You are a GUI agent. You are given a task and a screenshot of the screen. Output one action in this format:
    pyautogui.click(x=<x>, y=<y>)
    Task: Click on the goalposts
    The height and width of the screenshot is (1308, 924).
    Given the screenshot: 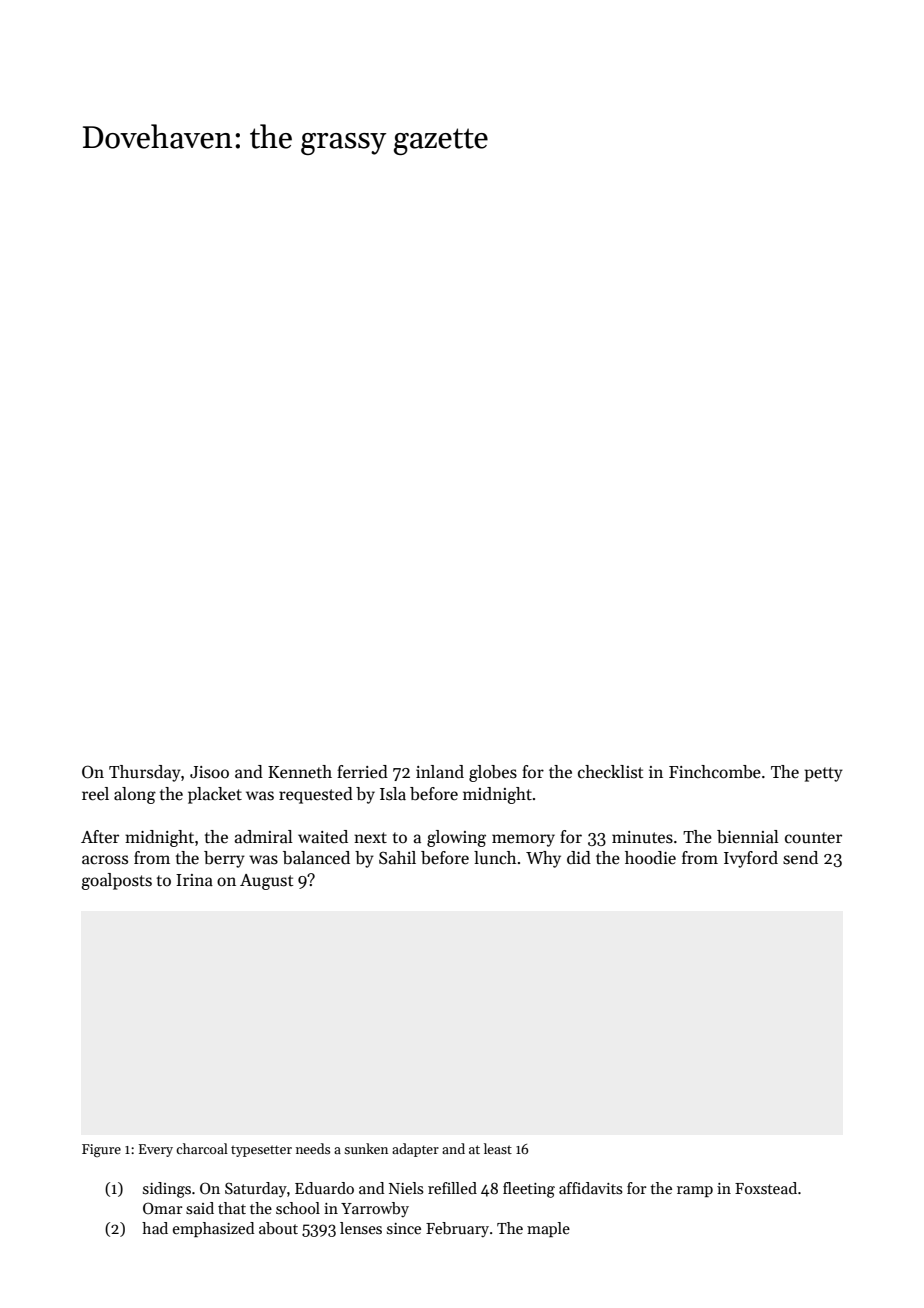 What is the action you would take?
    pyautogui.click(x=116, y=881)
